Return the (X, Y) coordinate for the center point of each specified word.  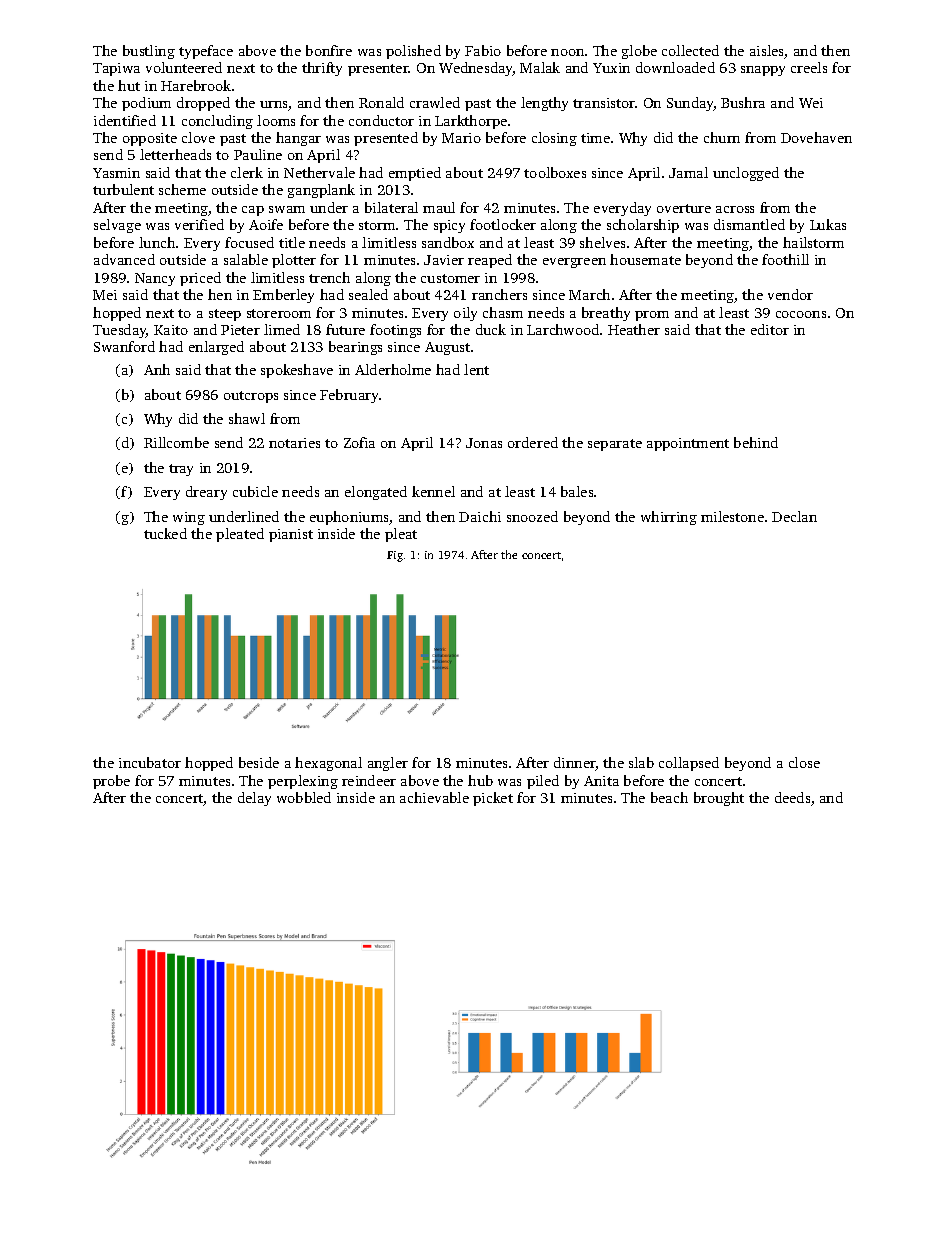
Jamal (688, 172)
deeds (792, 797)
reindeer (369, 780)
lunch (157, 242)
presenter (378, 70)
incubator (150, 762)
